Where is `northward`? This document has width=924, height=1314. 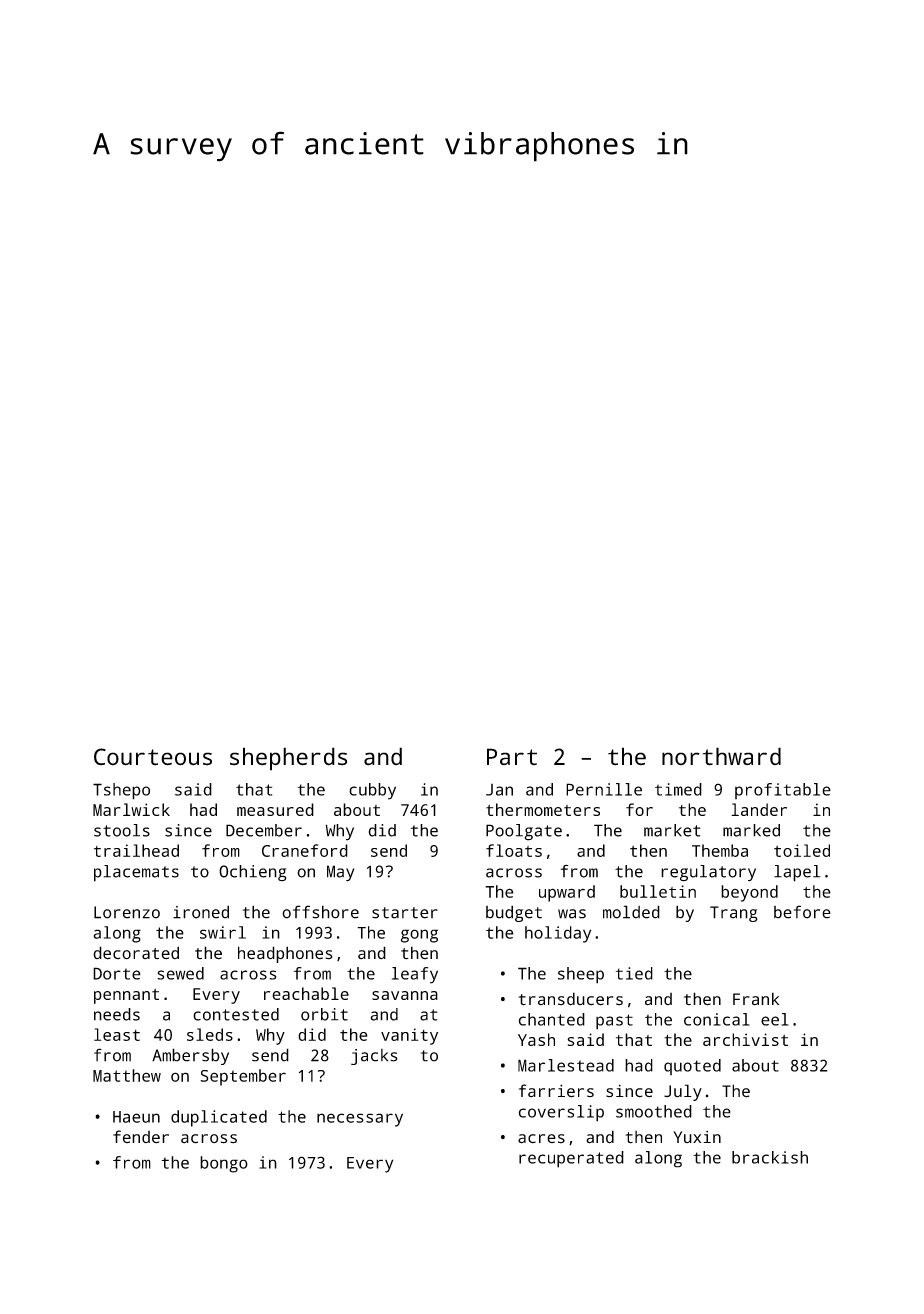 northward is located at coordinates (721, 756).
